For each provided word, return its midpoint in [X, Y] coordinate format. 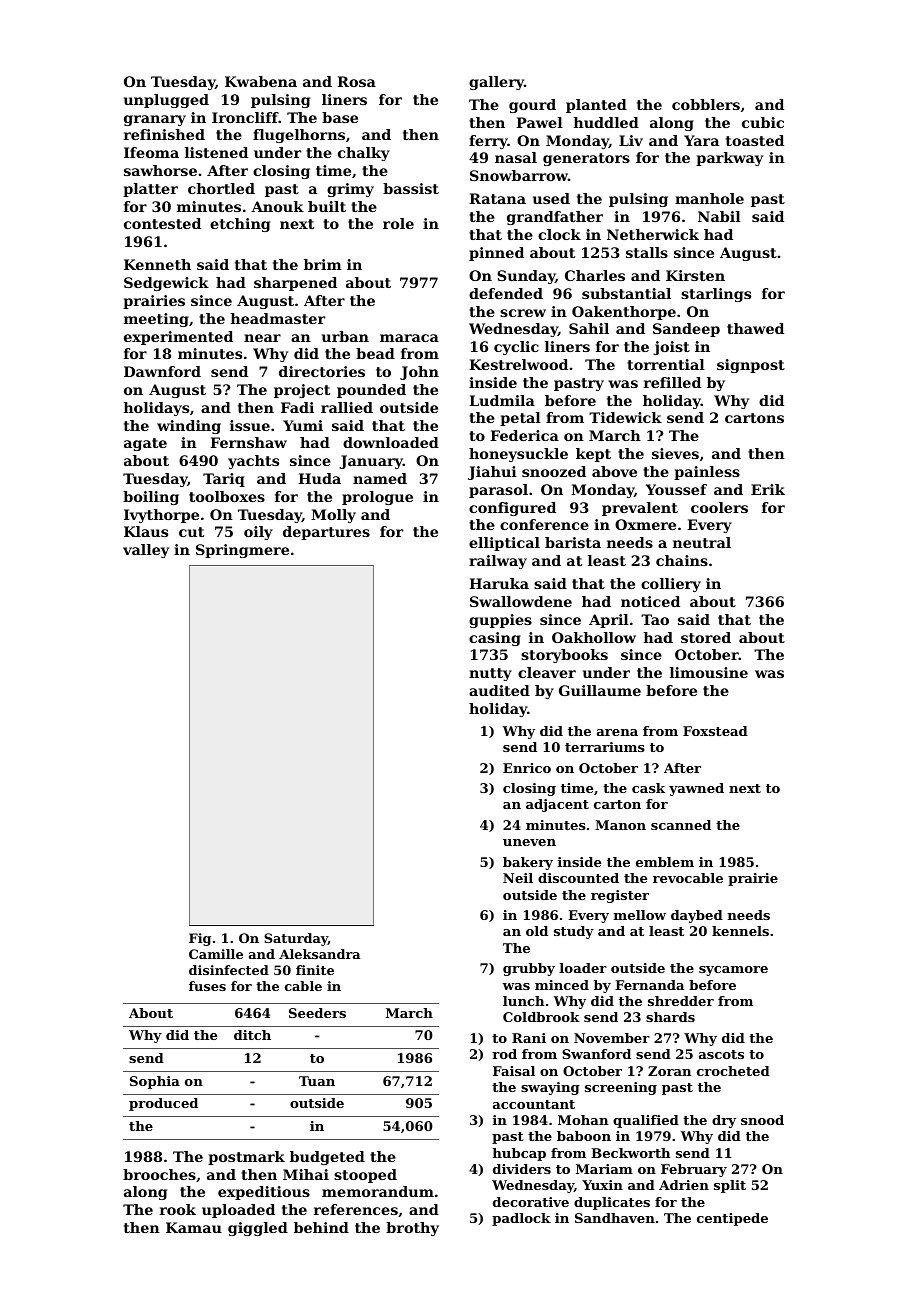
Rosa [356, 81]
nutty [490, 674]
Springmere [242, 551]
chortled [221, 188]
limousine [709, 672]
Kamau [194, 1227]
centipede [732, 1219]
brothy [412, 1229]
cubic [763, 122]
